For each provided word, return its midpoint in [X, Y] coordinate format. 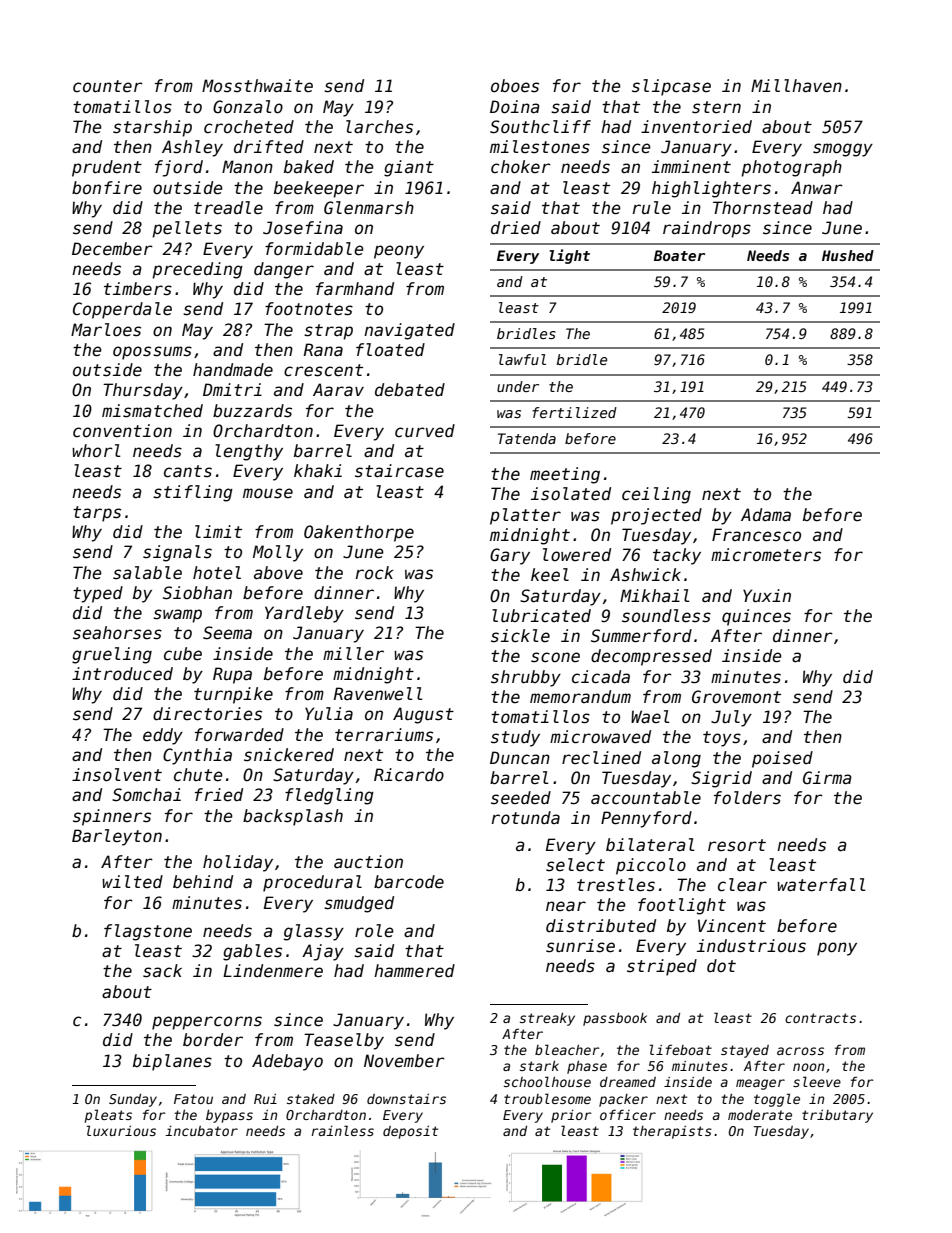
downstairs [406, 1099]
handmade [233, 370]
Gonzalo [248, 107]
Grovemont [736, 697]
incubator [201, 1131]
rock [374, 573]
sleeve [817, 1081]
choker [521, 167]
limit [218, 531]
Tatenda [527, 438]
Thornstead [763, 208]
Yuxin [767, 596]
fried [219, 795]
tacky [677, 556]
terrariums [384, 735]
